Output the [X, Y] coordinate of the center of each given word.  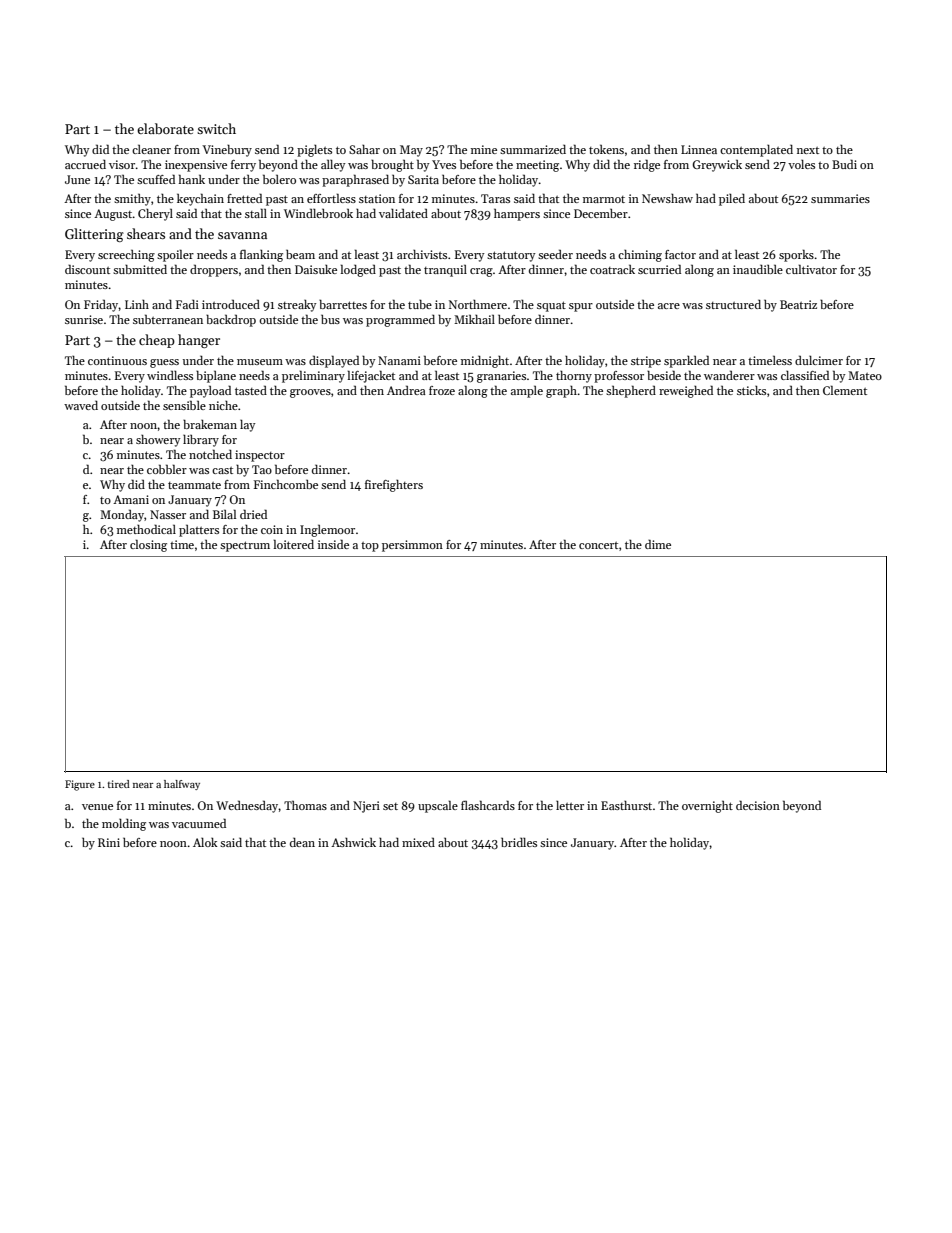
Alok [205, 842]
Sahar [364, 149]
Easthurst [626, 805]
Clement [845, 390]
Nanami [399, 360]
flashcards [488, 805]
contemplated [756, 151]
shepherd [631, 391]
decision [758, 805]
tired [119, 784]
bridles [519, 842]
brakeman [210, 424]
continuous [117, 360]
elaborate [165, 128]
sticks [751, 390]
